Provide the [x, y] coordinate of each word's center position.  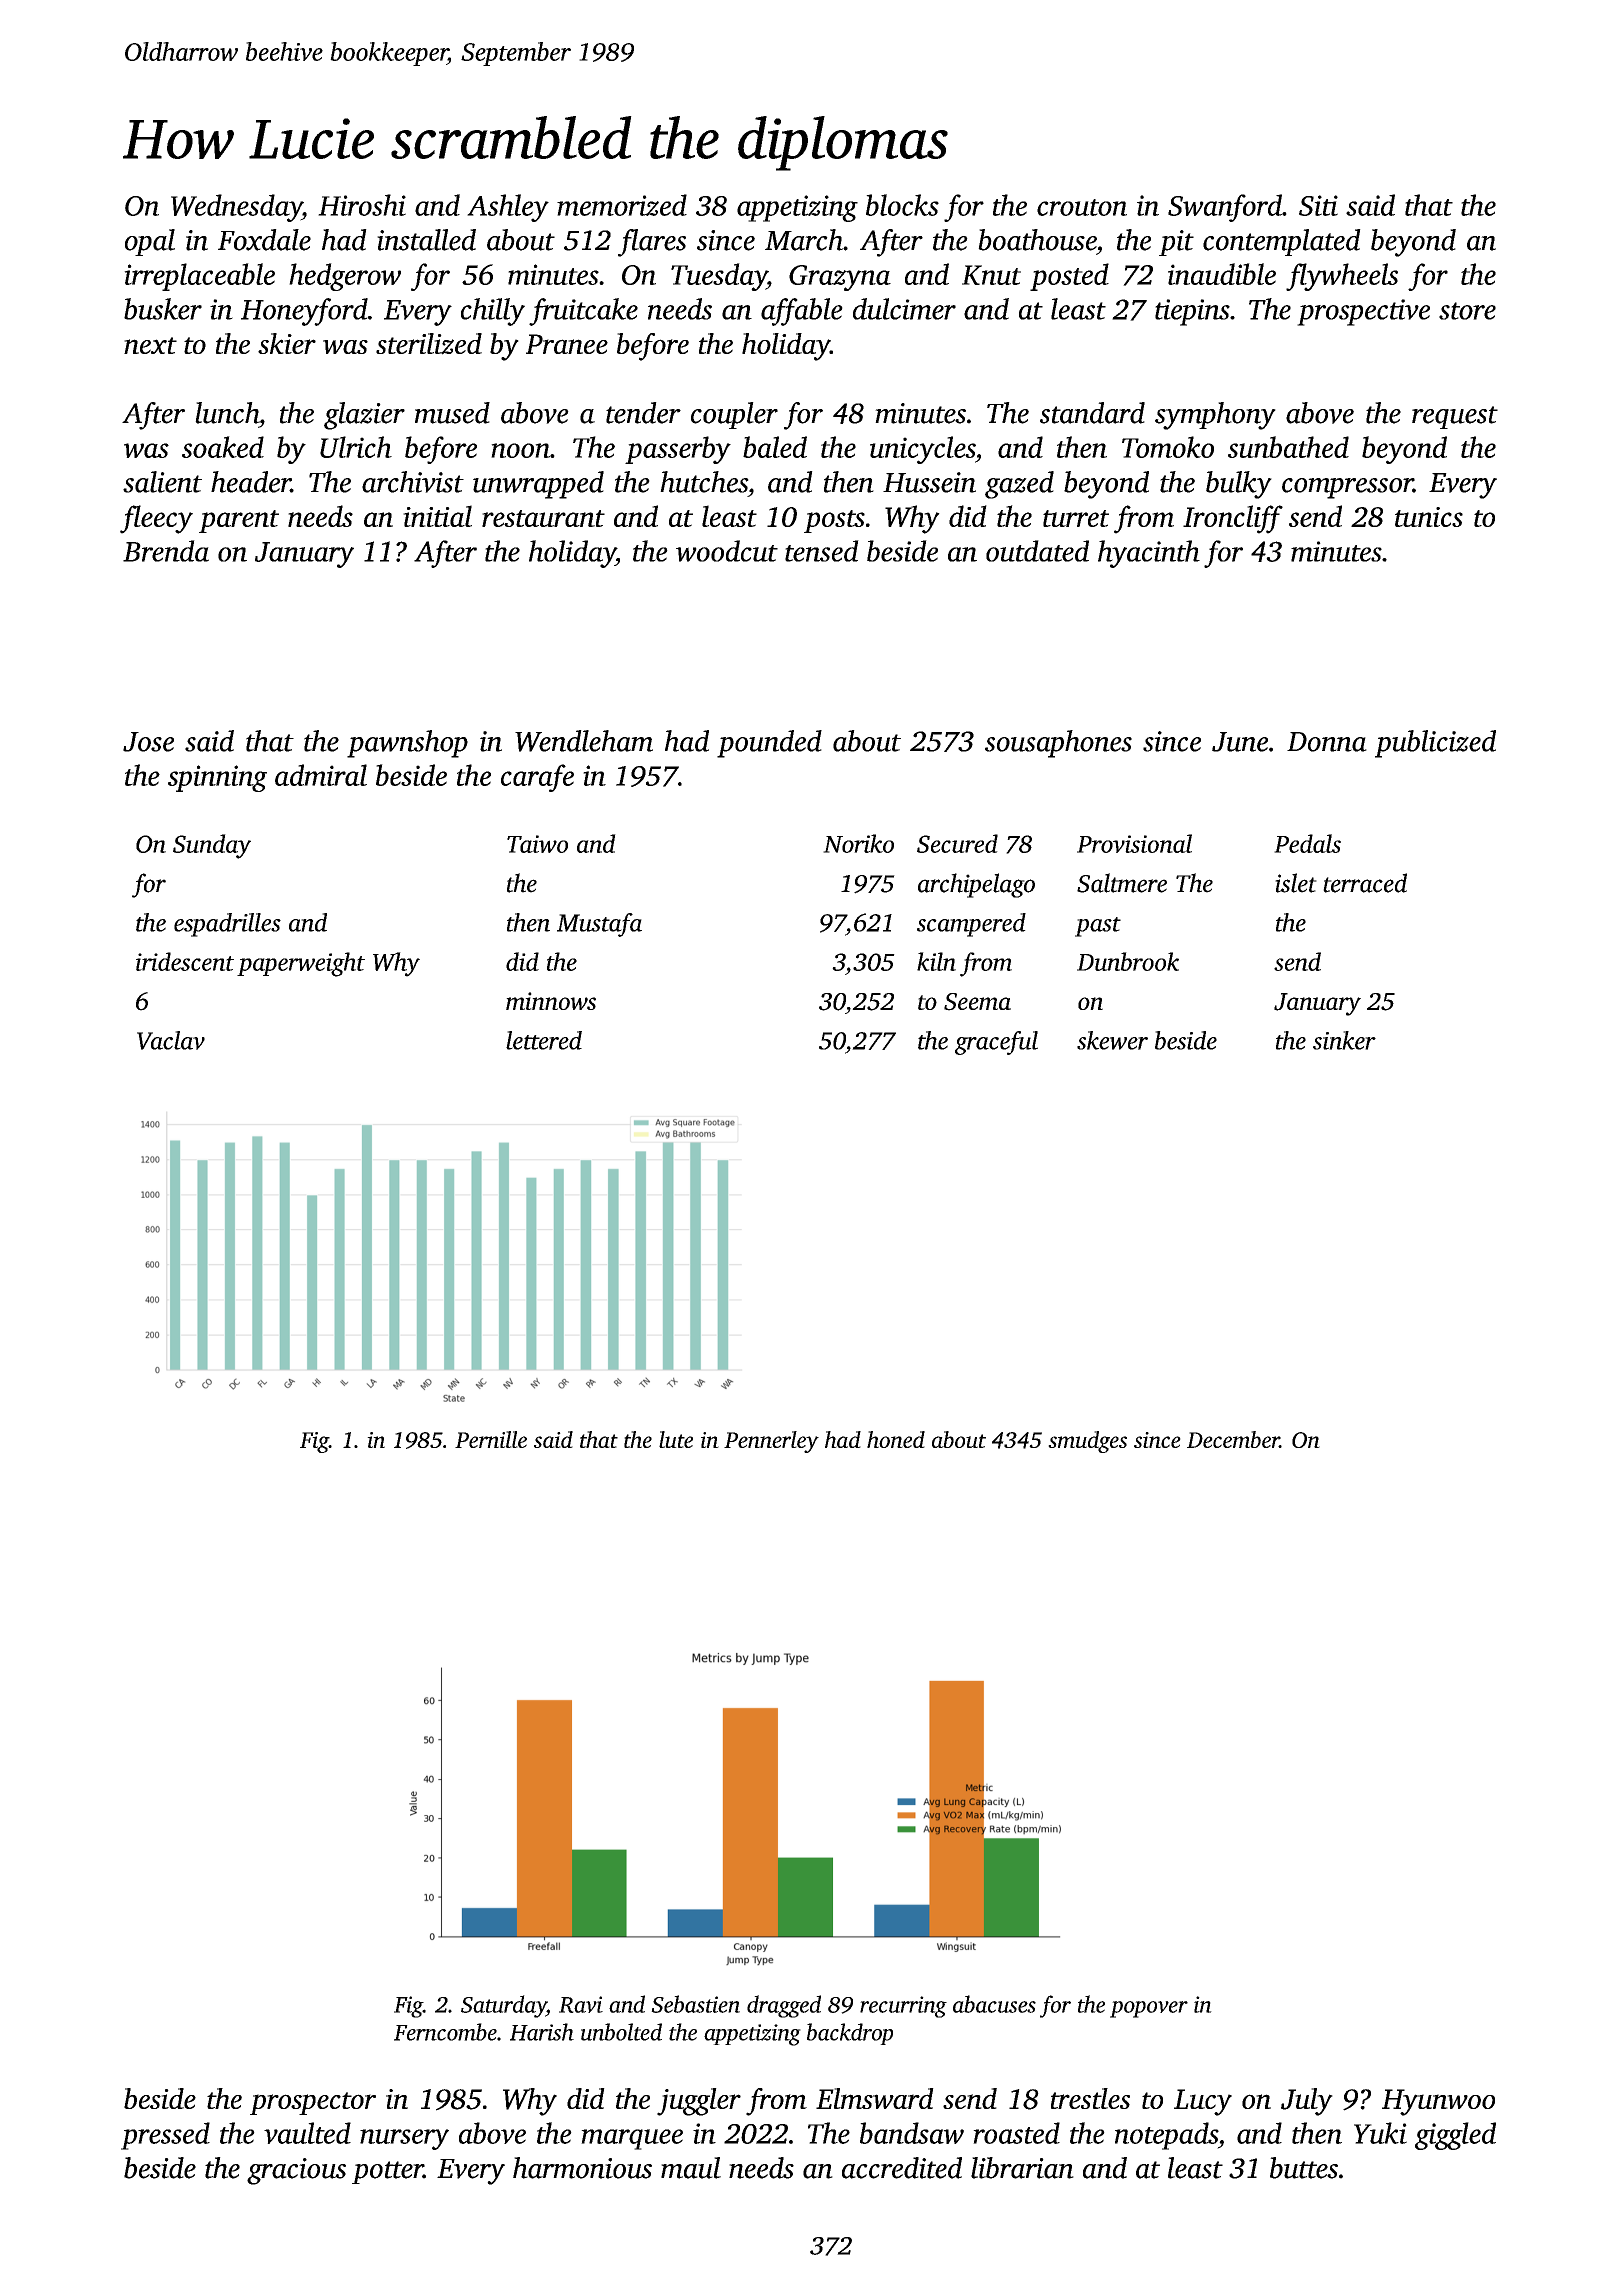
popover [1149, 2009]
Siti [1318, 205]
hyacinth [1149, 554]
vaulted [307, 2133]
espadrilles [227, 925]
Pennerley [771, 1442]
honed [896, 1439]
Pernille [491, 1439]
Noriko [858, 843]
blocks [902, 205]
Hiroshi [362, 205]
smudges [1087, 1442]
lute [676, 1439]
